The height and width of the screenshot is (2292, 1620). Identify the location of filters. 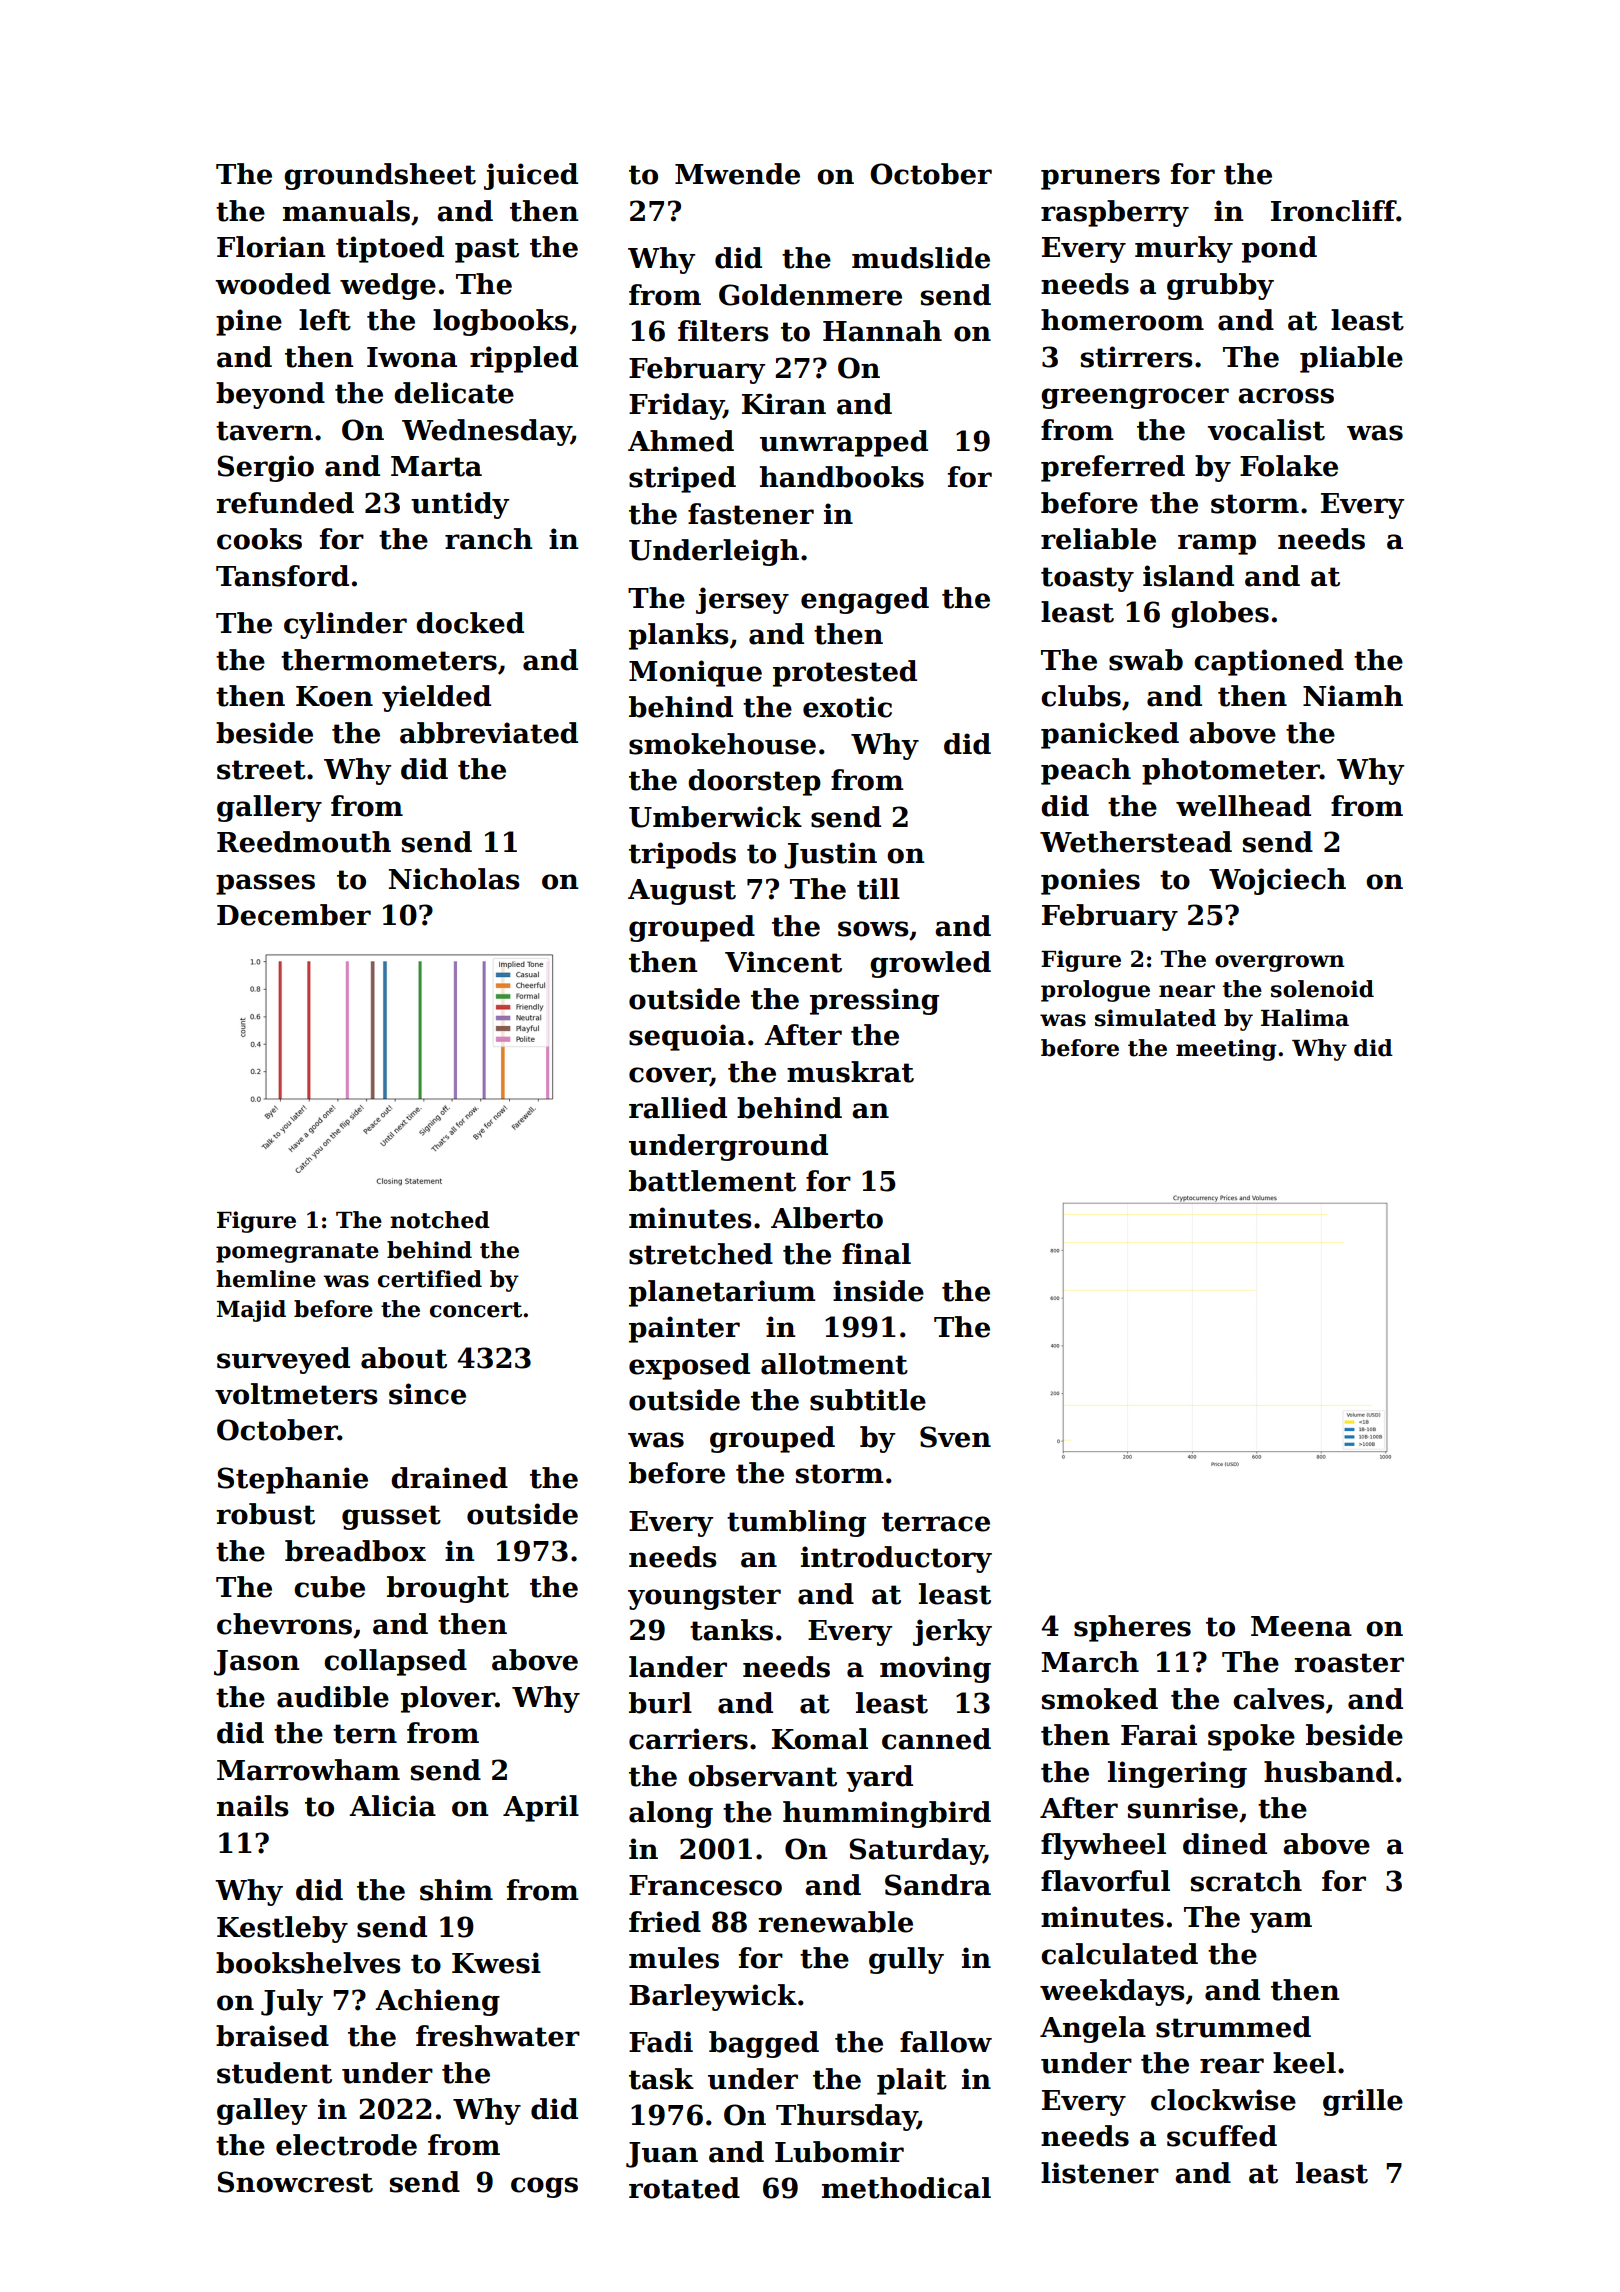
(723, 331).
